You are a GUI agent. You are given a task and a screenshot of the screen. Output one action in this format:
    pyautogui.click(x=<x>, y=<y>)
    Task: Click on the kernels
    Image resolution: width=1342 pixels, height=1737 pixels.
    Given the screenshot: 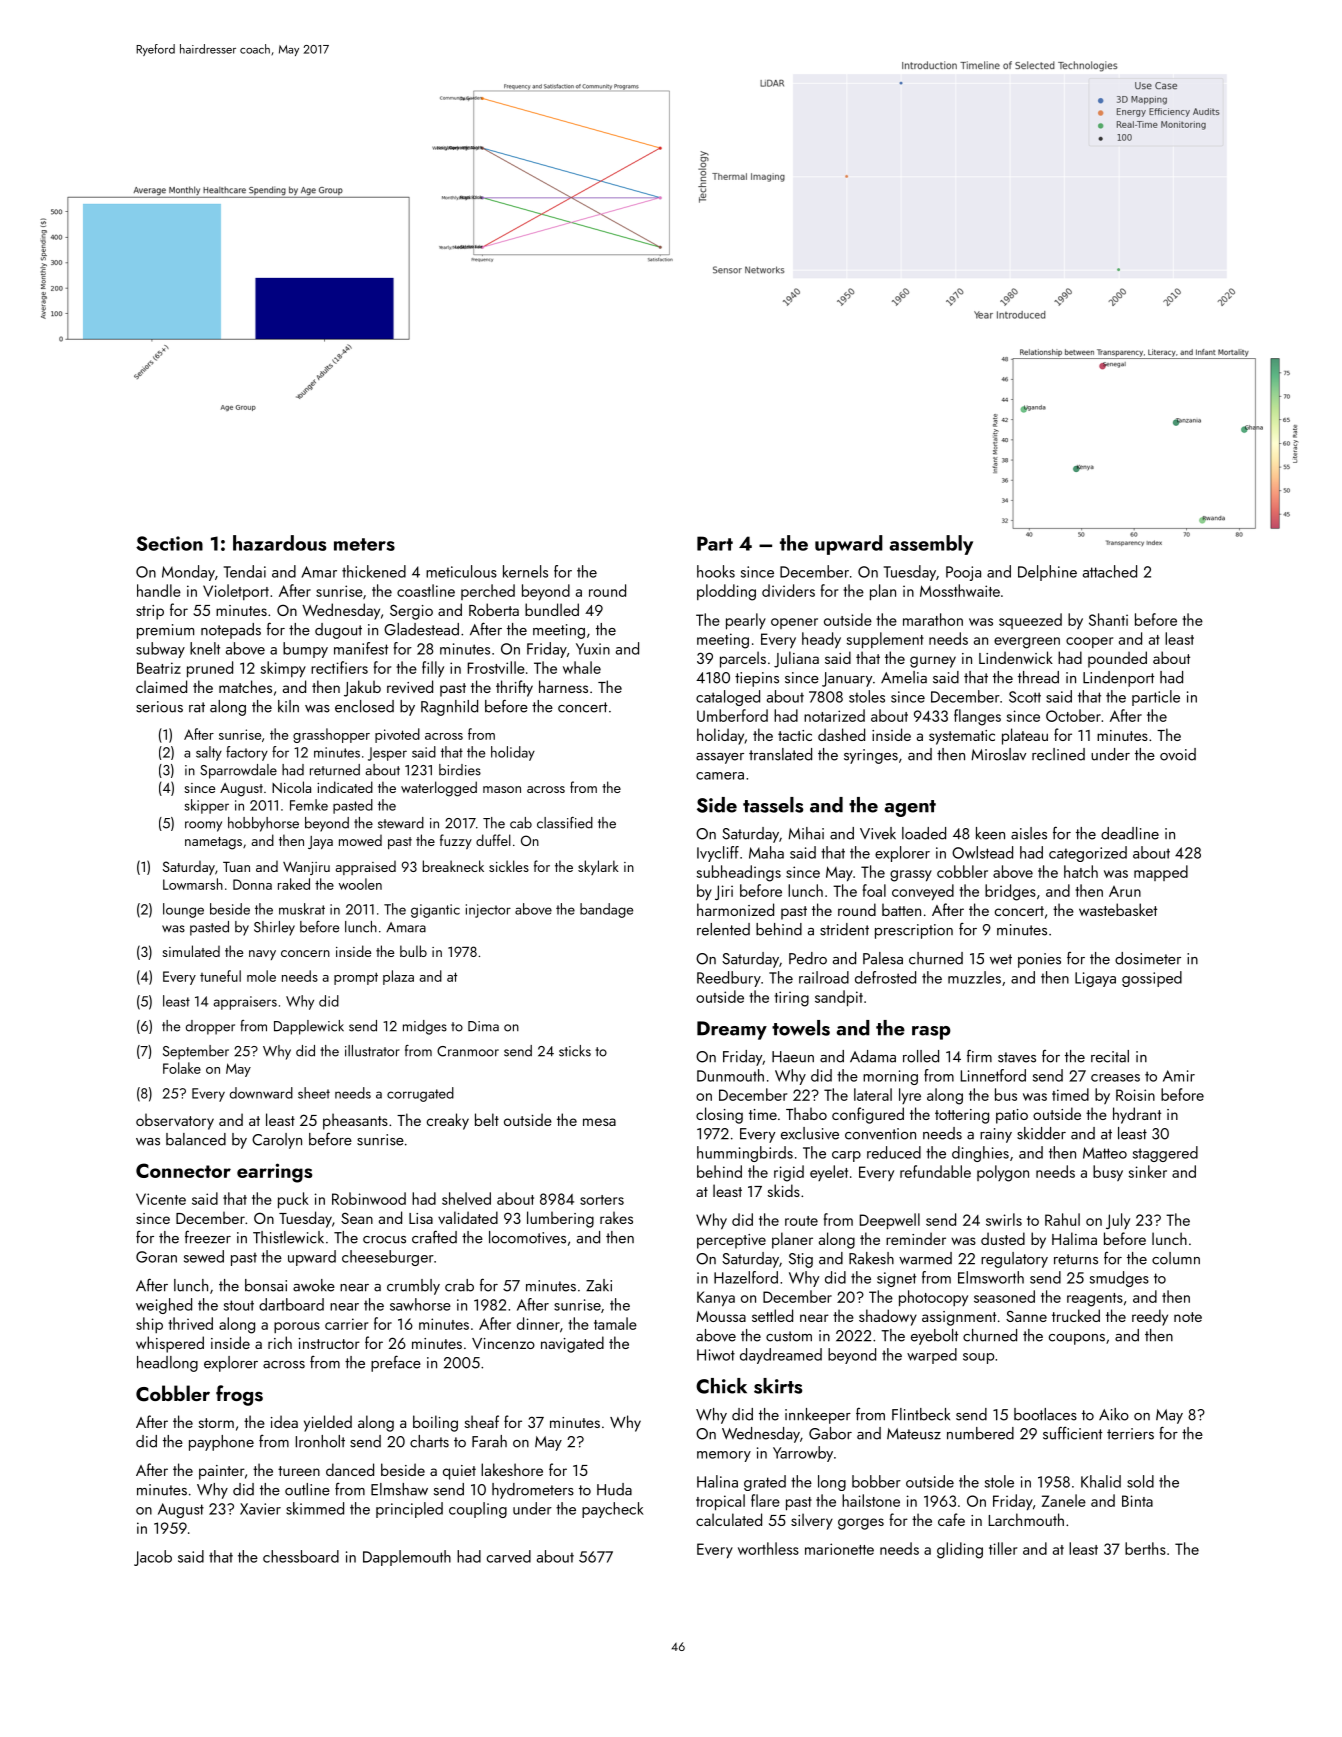 What is the action you would take?
    pyautogui.click(x=525, y=571)
